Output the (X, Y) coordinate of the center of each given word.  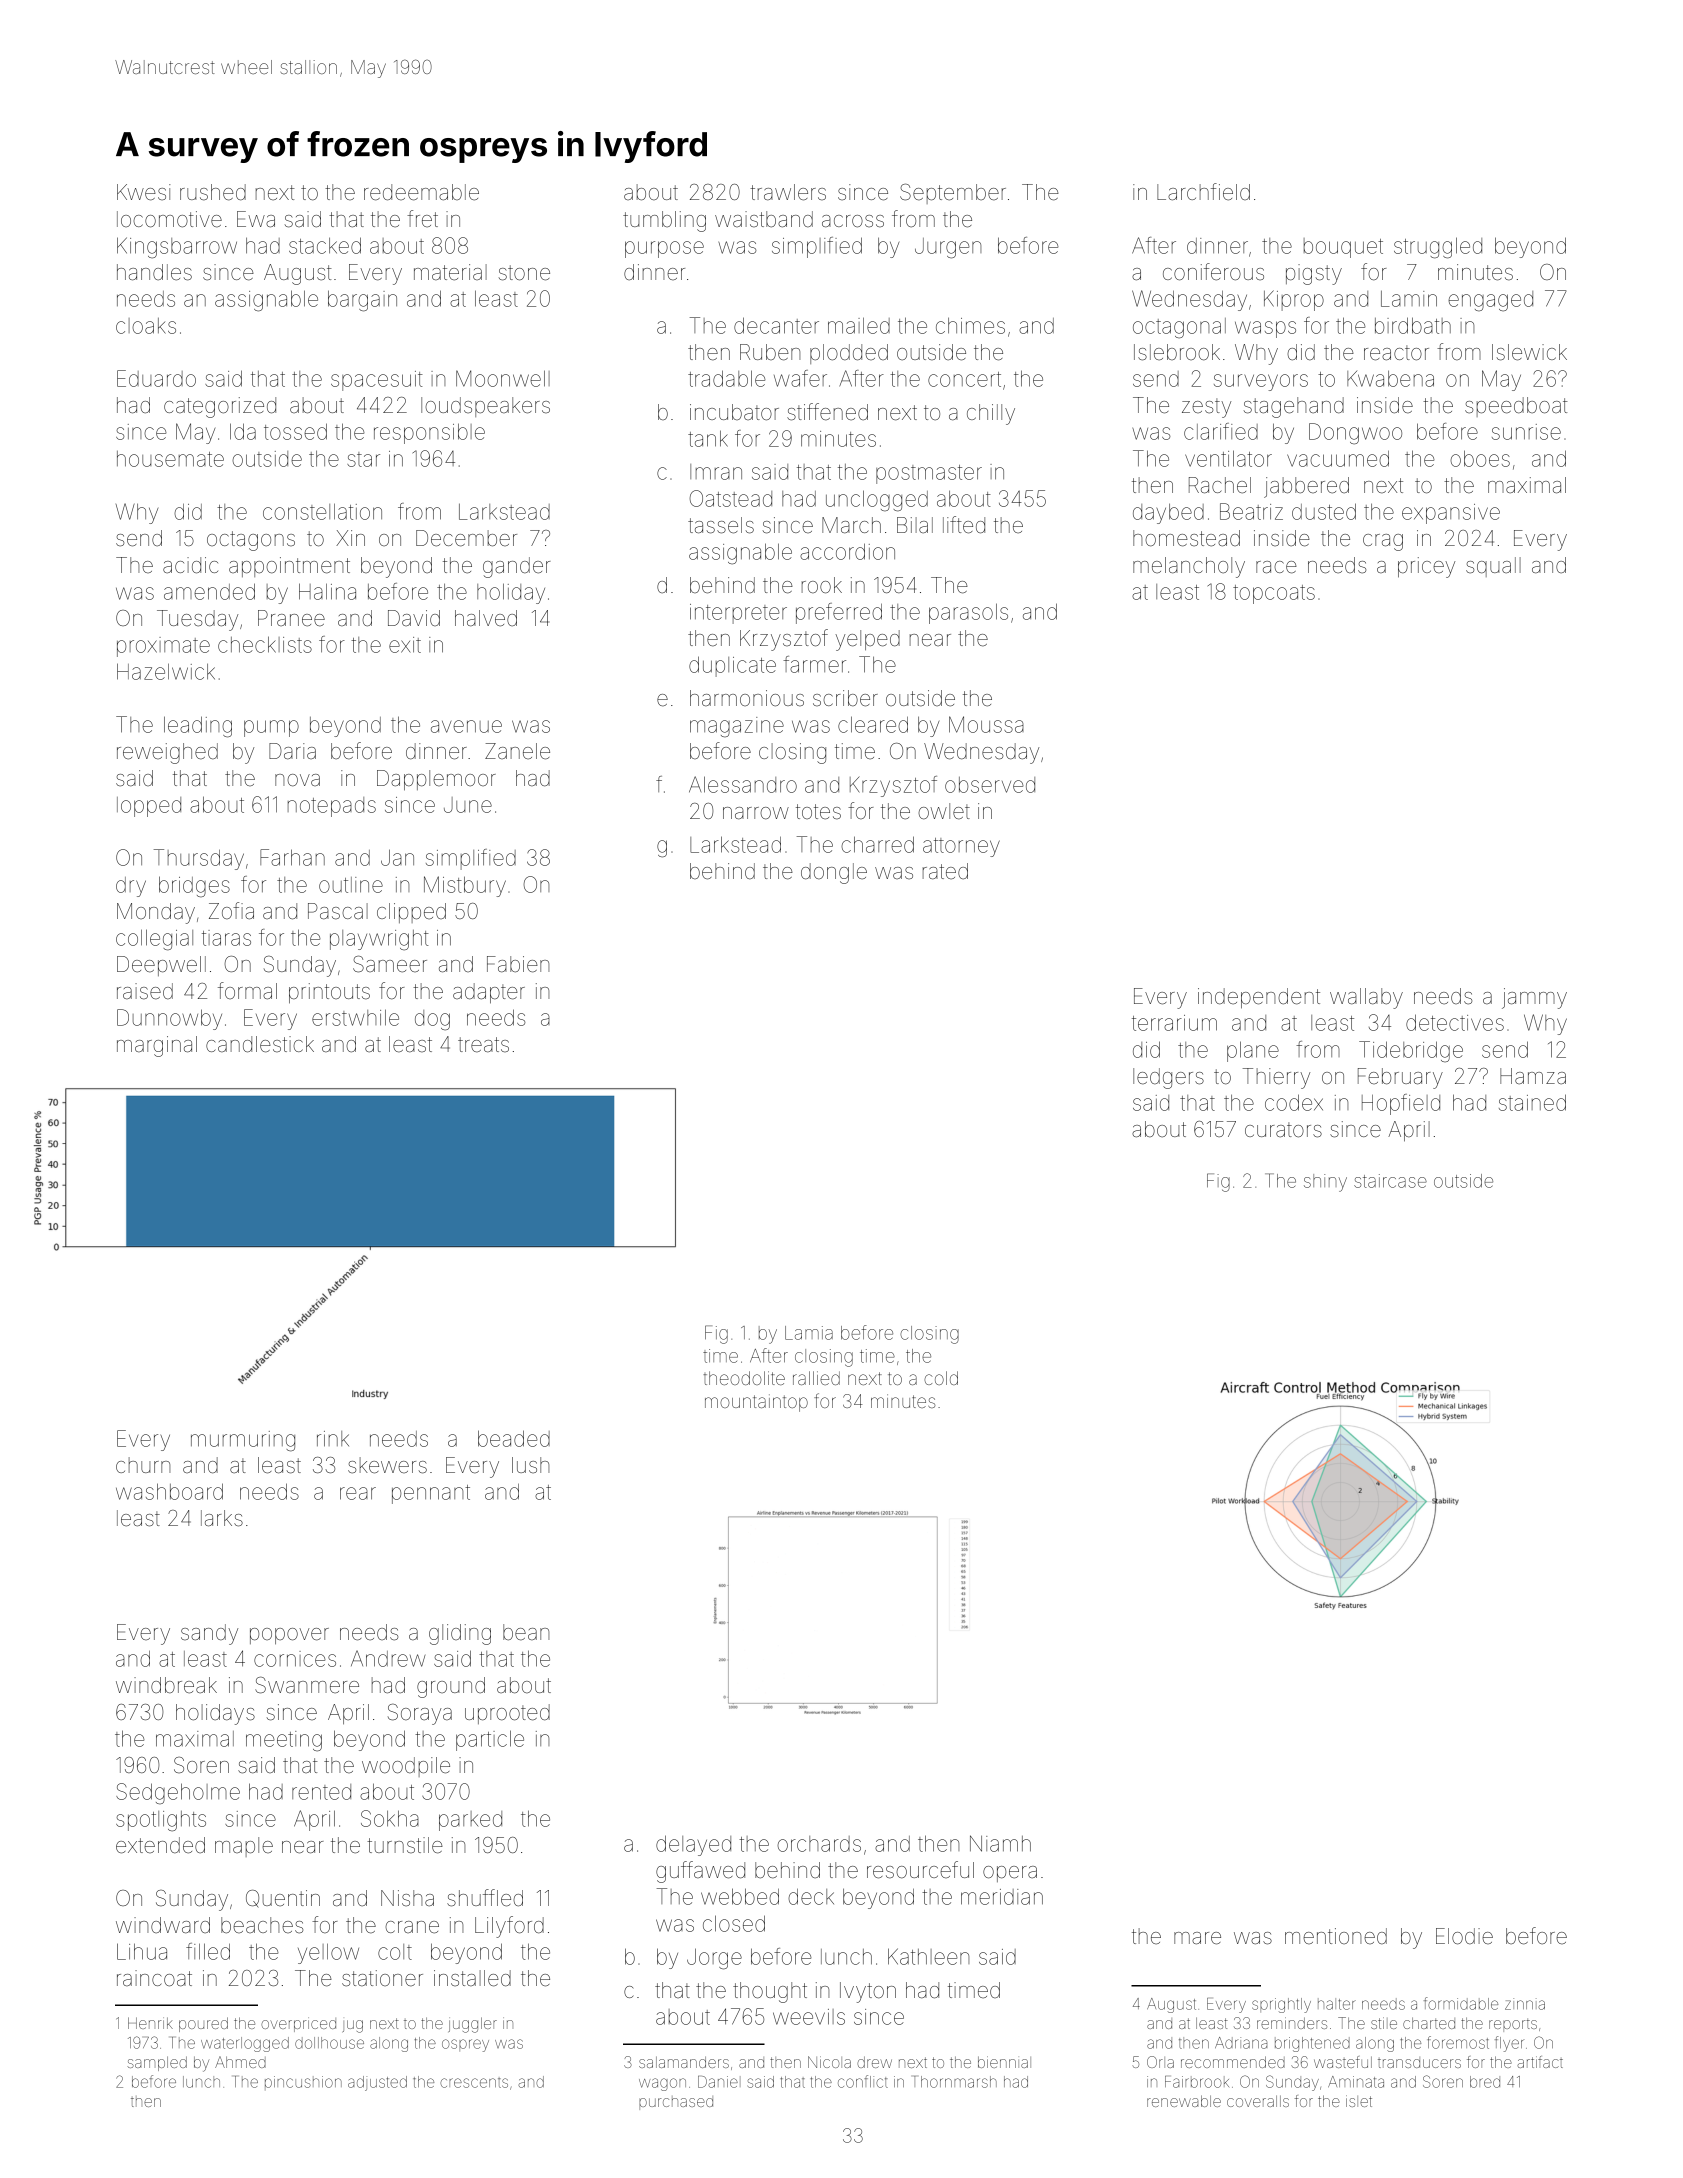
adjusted (377, 2083)
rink (333, 1439)
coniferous (1213, 272)
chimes (970, 326)
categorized (220, 407)
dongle (834, 873)
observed (990, 785)
